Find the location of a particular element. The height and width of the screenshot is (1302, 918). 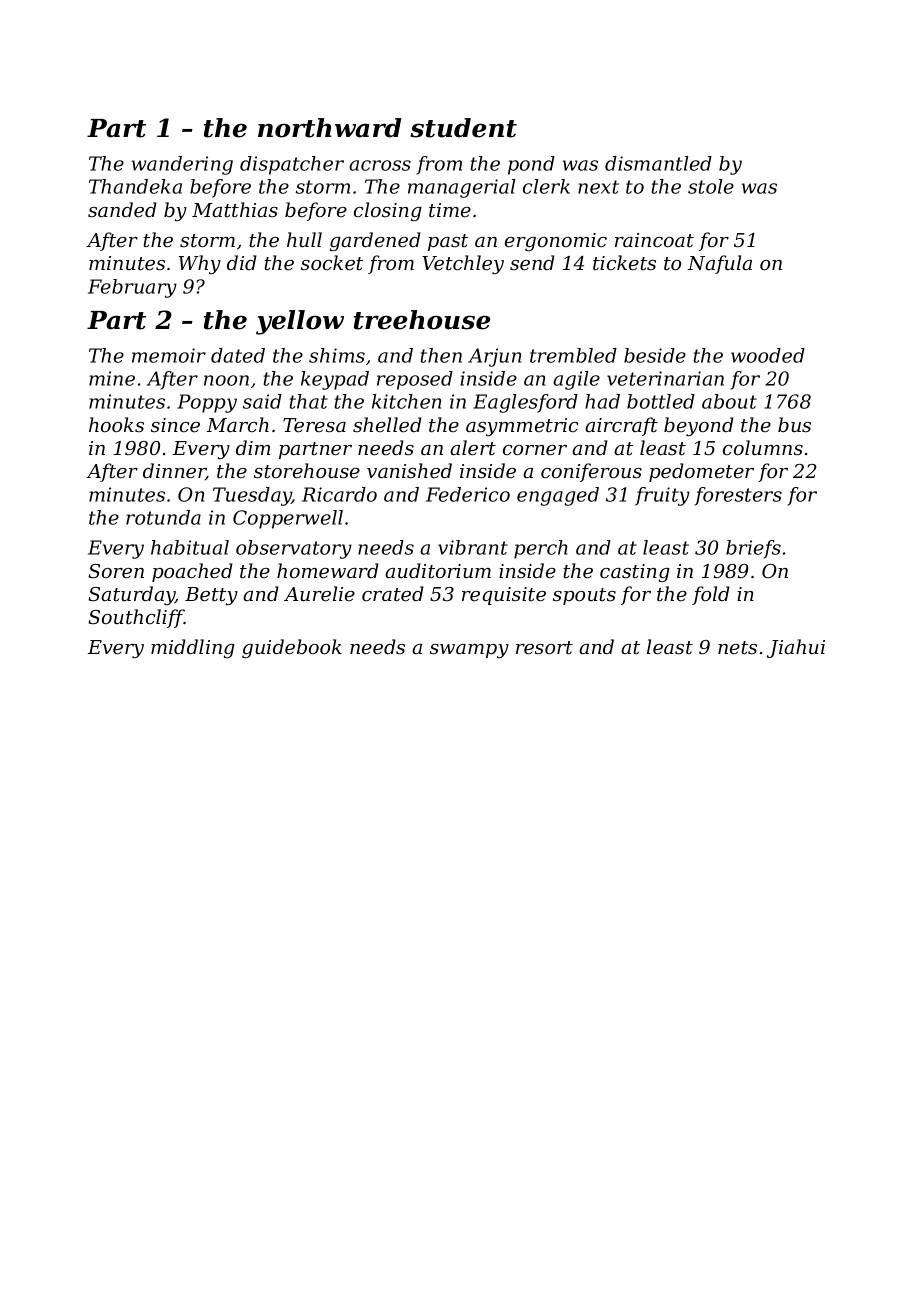

Thandeka is located at coordinates (135, 186).
